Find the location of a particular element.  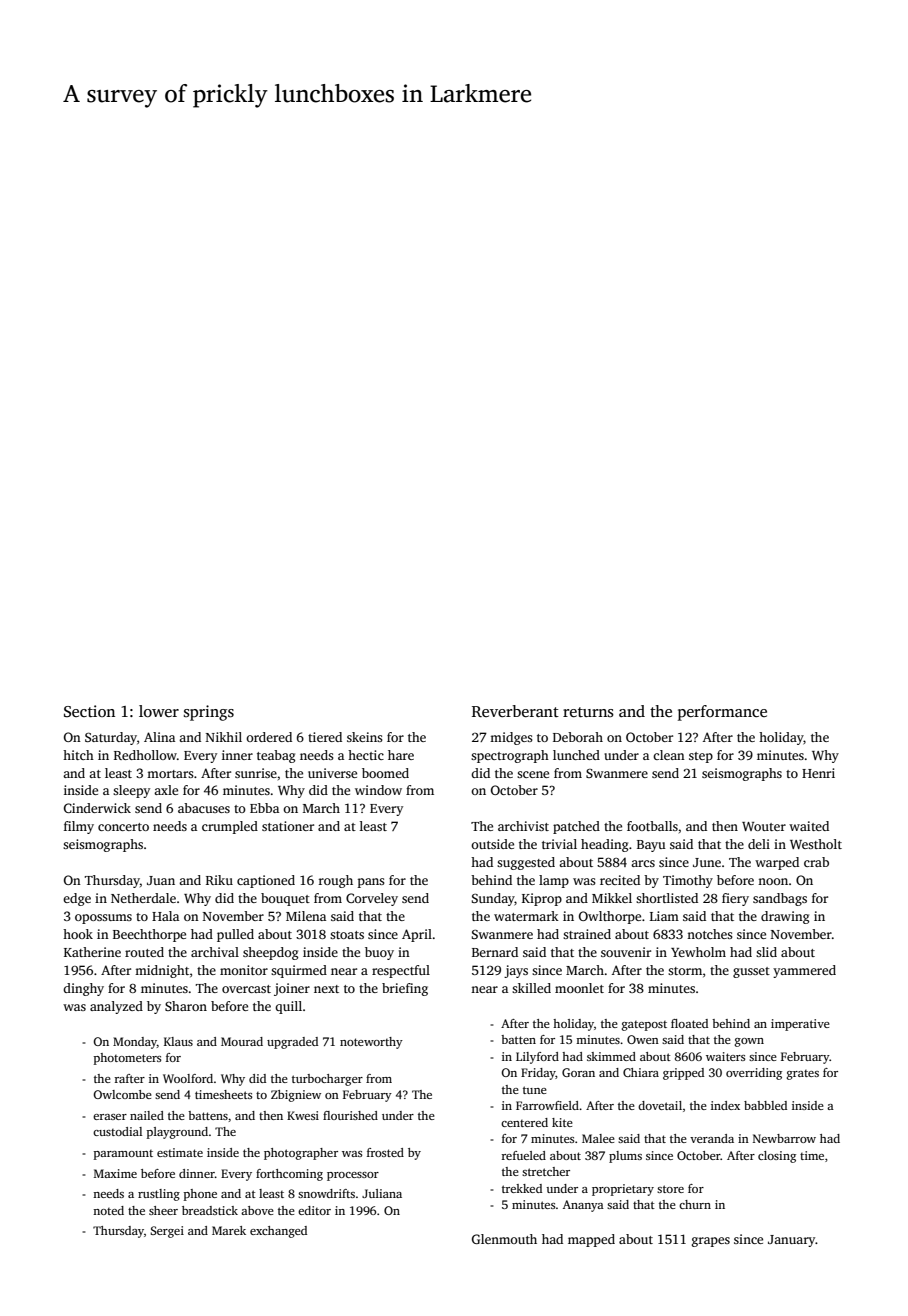

Yewholm is located at coordinates (698, 952).
